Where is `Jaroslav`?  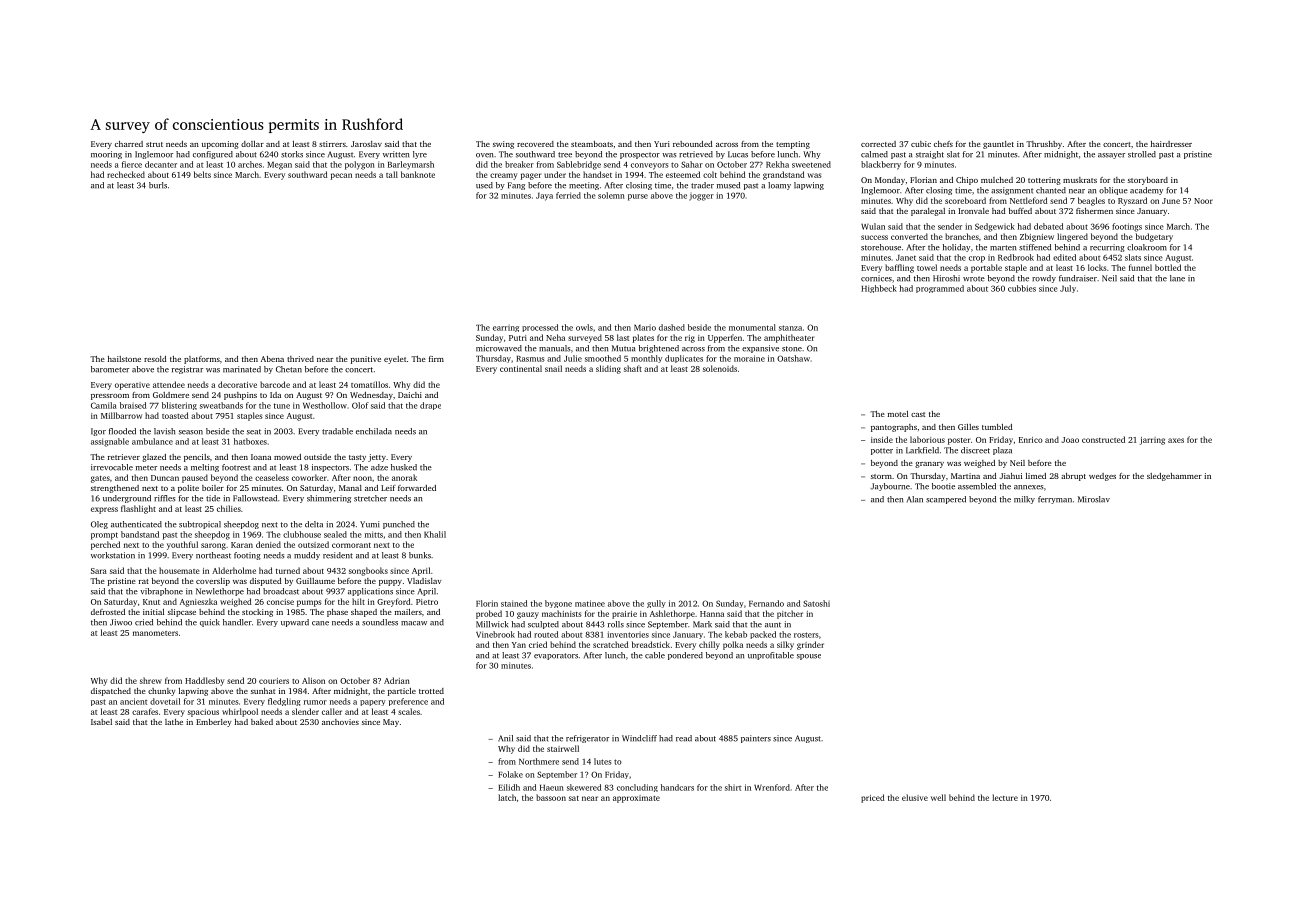 Jaroslav is located at coordinates (366, 144).
